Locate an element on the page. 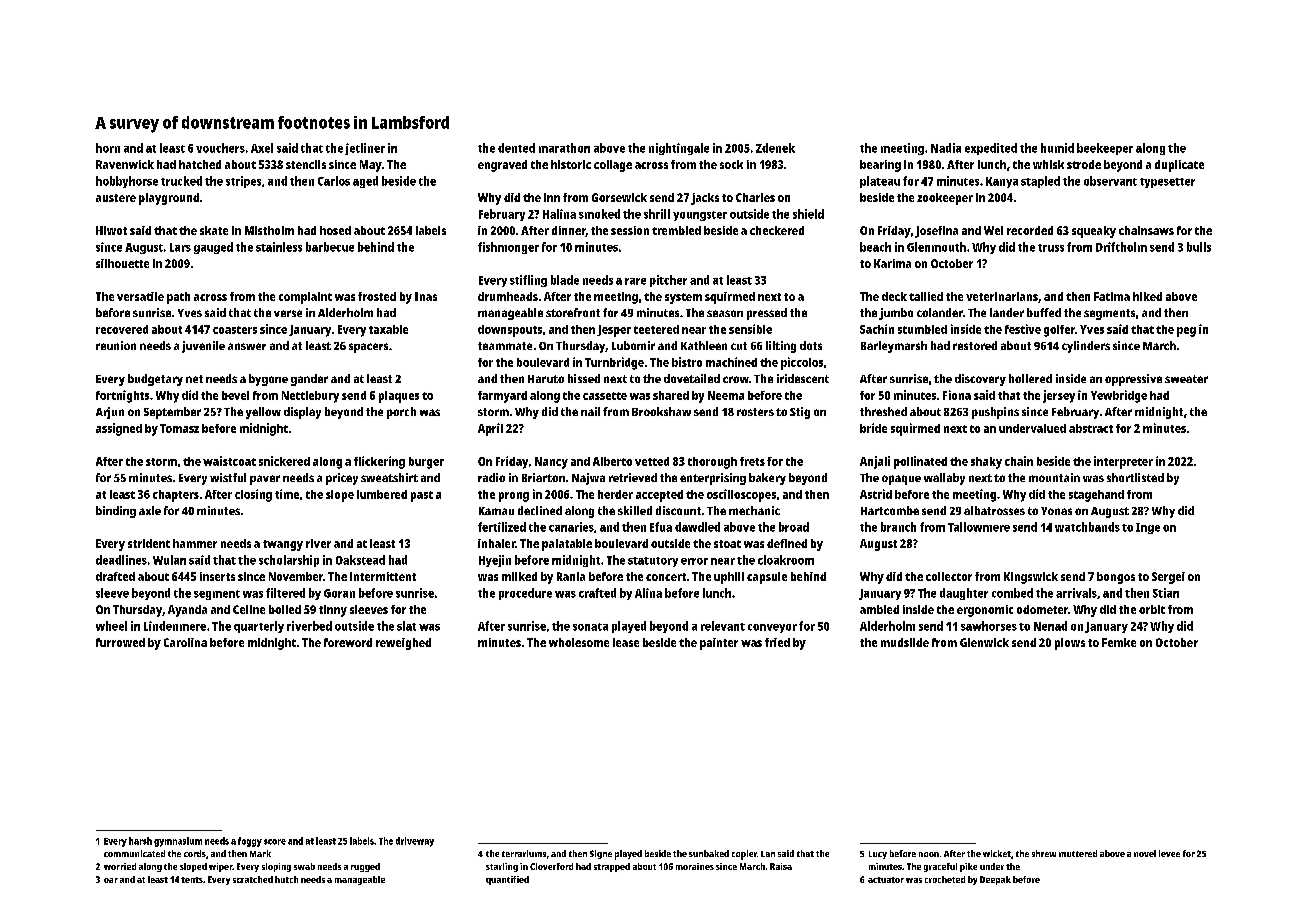 The height and width of the image is (924, 1308). rugged is located at coordinates (365, 867).
